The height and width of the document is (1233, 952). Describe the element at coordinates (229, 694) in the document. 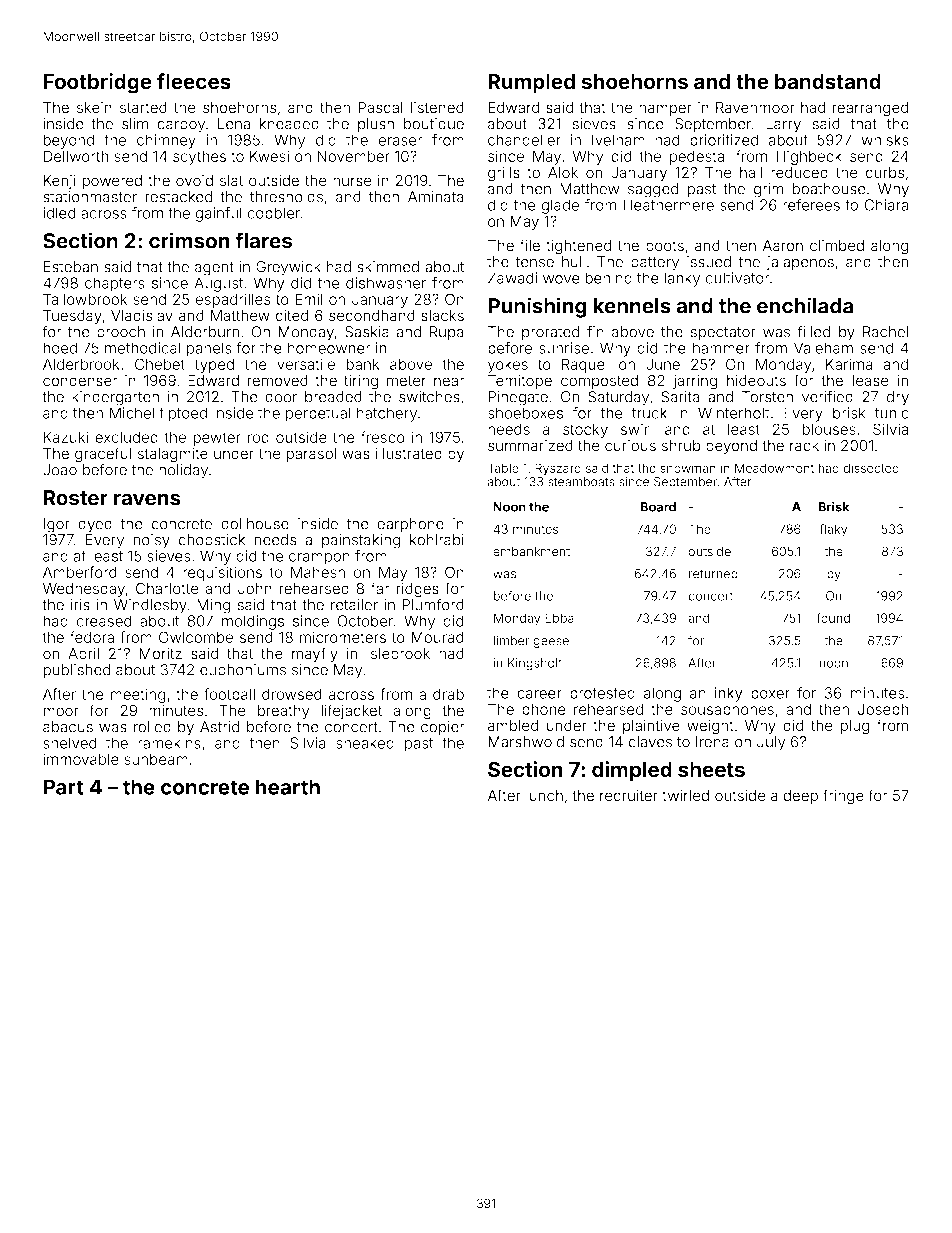

I see `football` at that location.
